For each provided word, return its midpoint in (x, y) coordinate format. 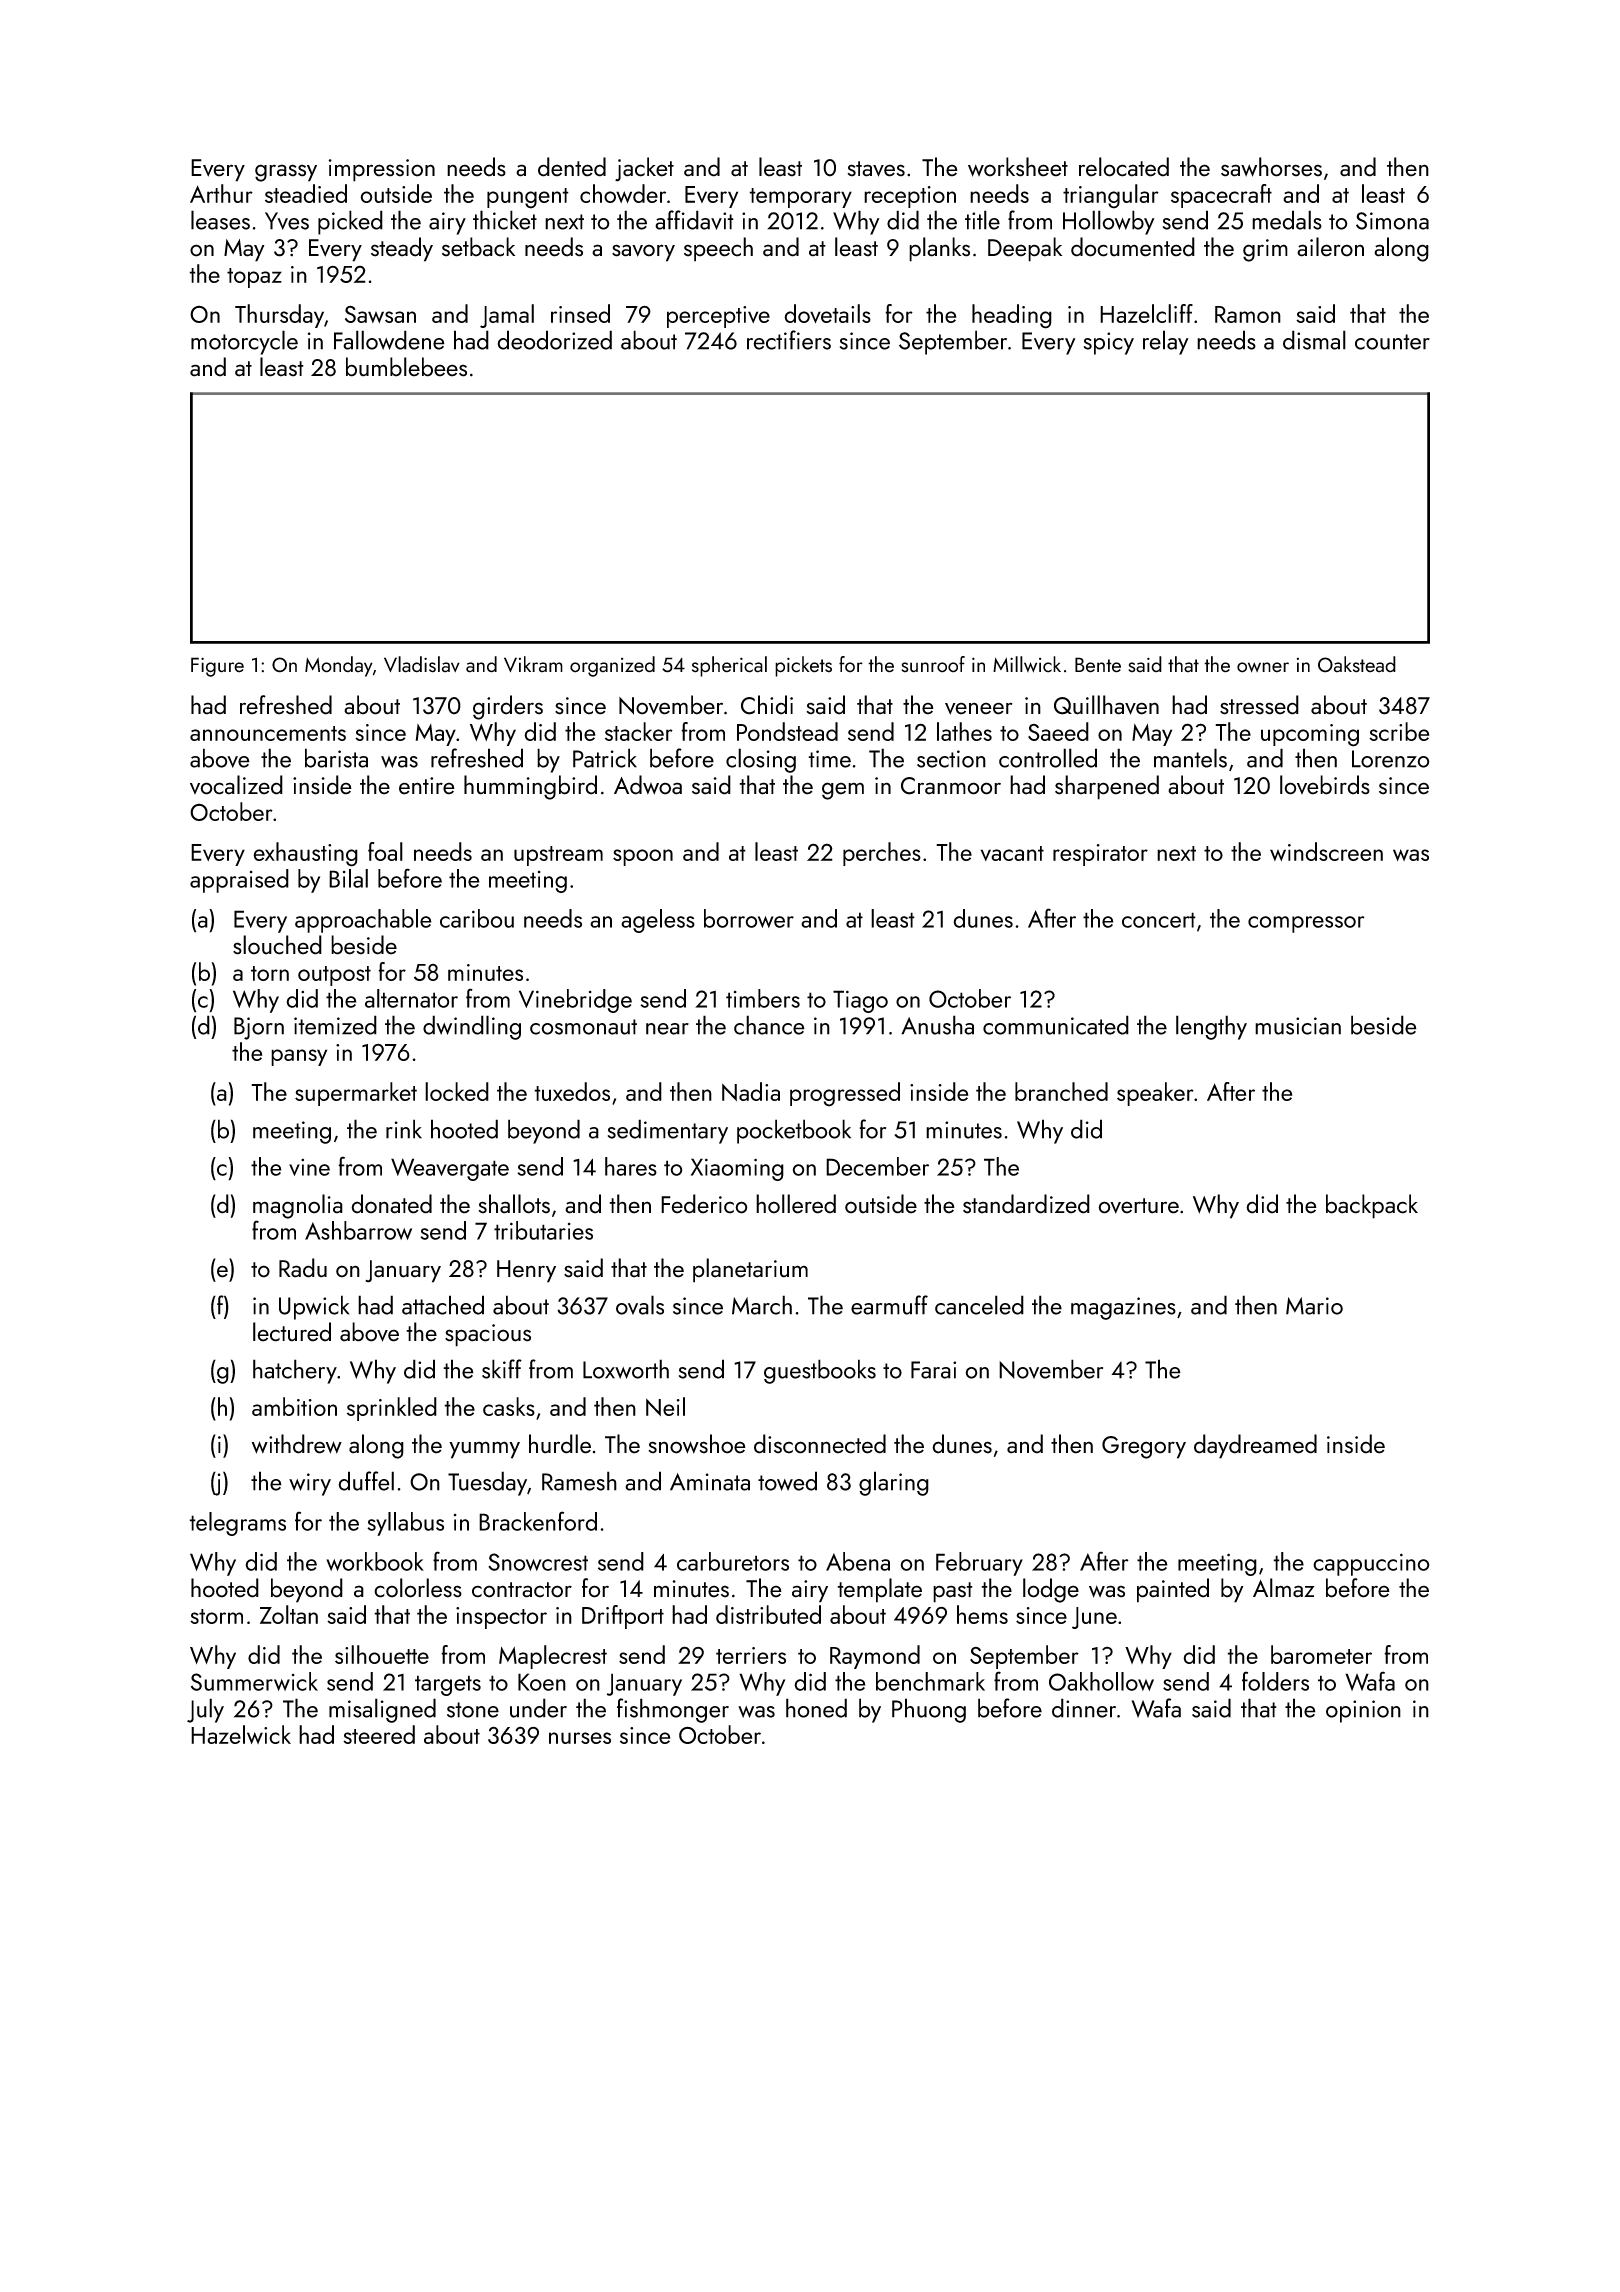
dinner (1084, 1708)
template (879, 1590)
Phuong (929, 1710)
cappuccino (1371, 1564)
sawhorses (1271, 167)
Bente (1098, 665)
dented (572, 167)
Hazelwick (241, 1734)
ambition (294, 1406)
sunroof (933, 664)
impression (381, 170)
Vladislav (422, 664)
